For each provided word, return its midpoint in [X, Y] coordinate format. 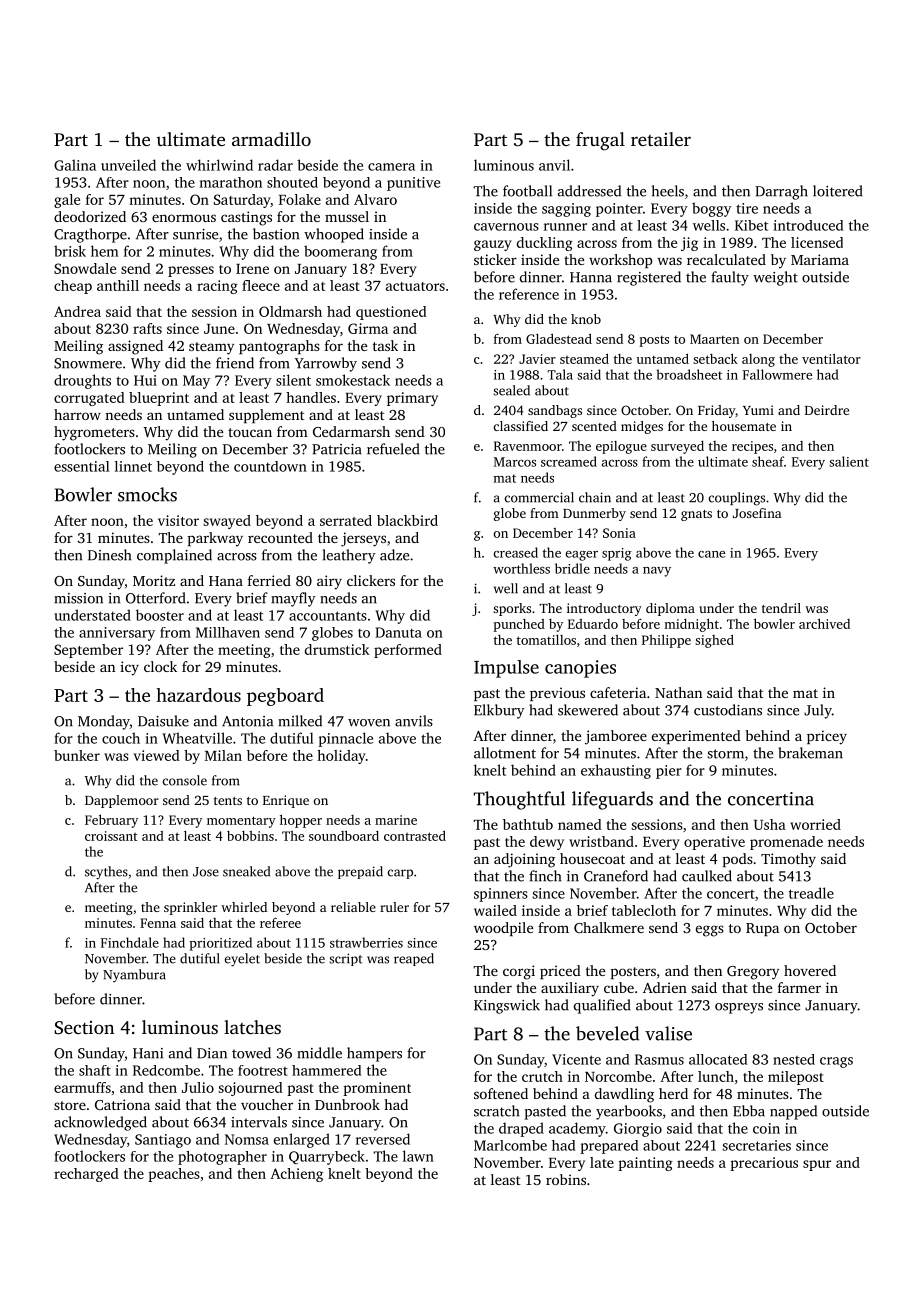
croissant [111, 836]
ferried [269, 580]
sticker [495, 259]
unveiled [128, 165]
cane [711, 554]
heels [668, 191]
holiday [341, 757]
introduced [808, 225]
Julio [198, 1087]
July [818, 711]
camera [391, 167]
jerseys [363, 539]
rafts [147, 328]
